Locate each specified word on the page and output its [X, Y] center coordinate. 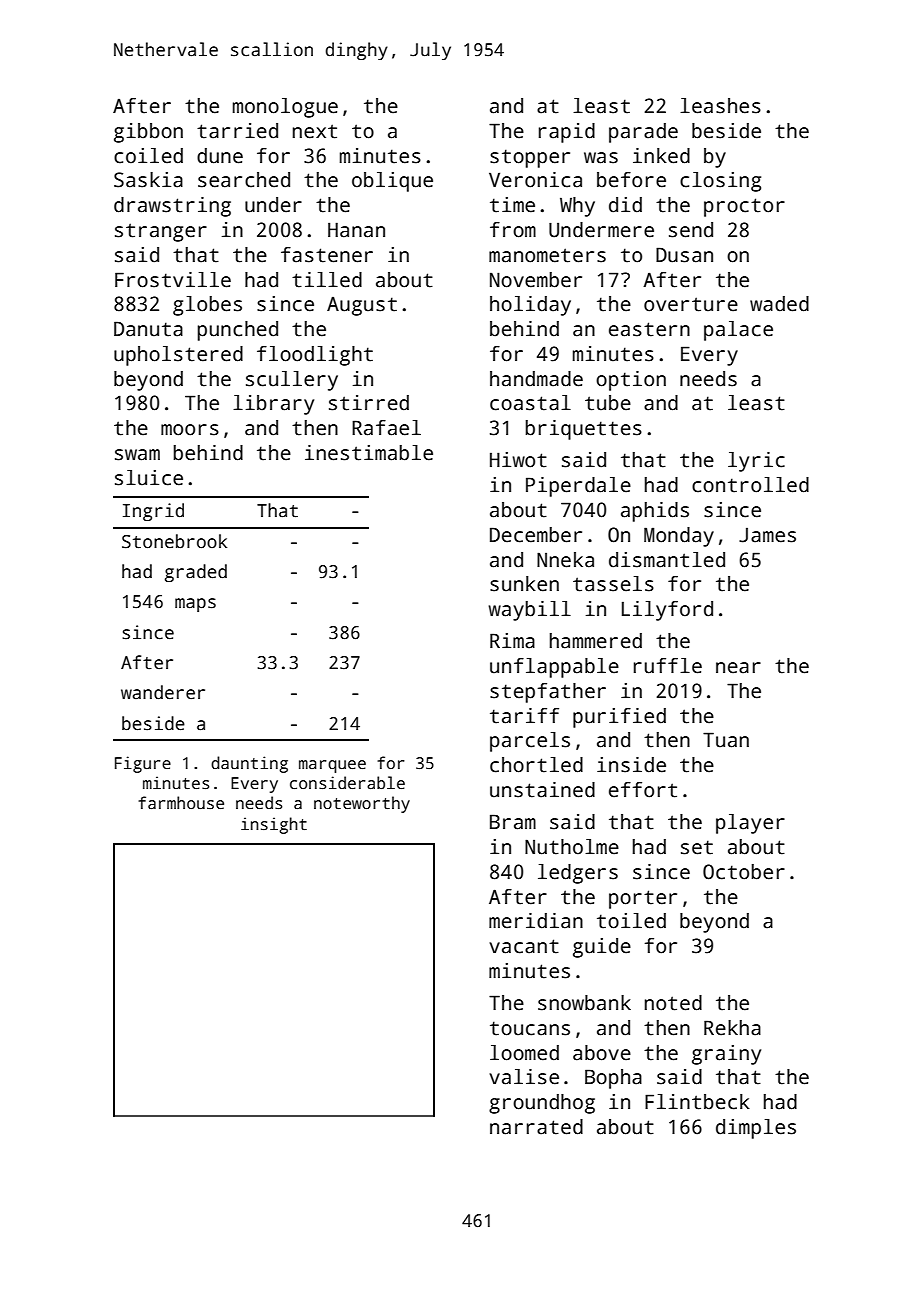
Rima [512, 641]
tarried [237, 131]
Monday [679, 537]
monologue [285, 108]
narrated [536, 1127]
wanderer [163, 692]
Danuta [148, 329]
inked [661, 156]
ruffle [668, 666]
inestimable [369, 453]
